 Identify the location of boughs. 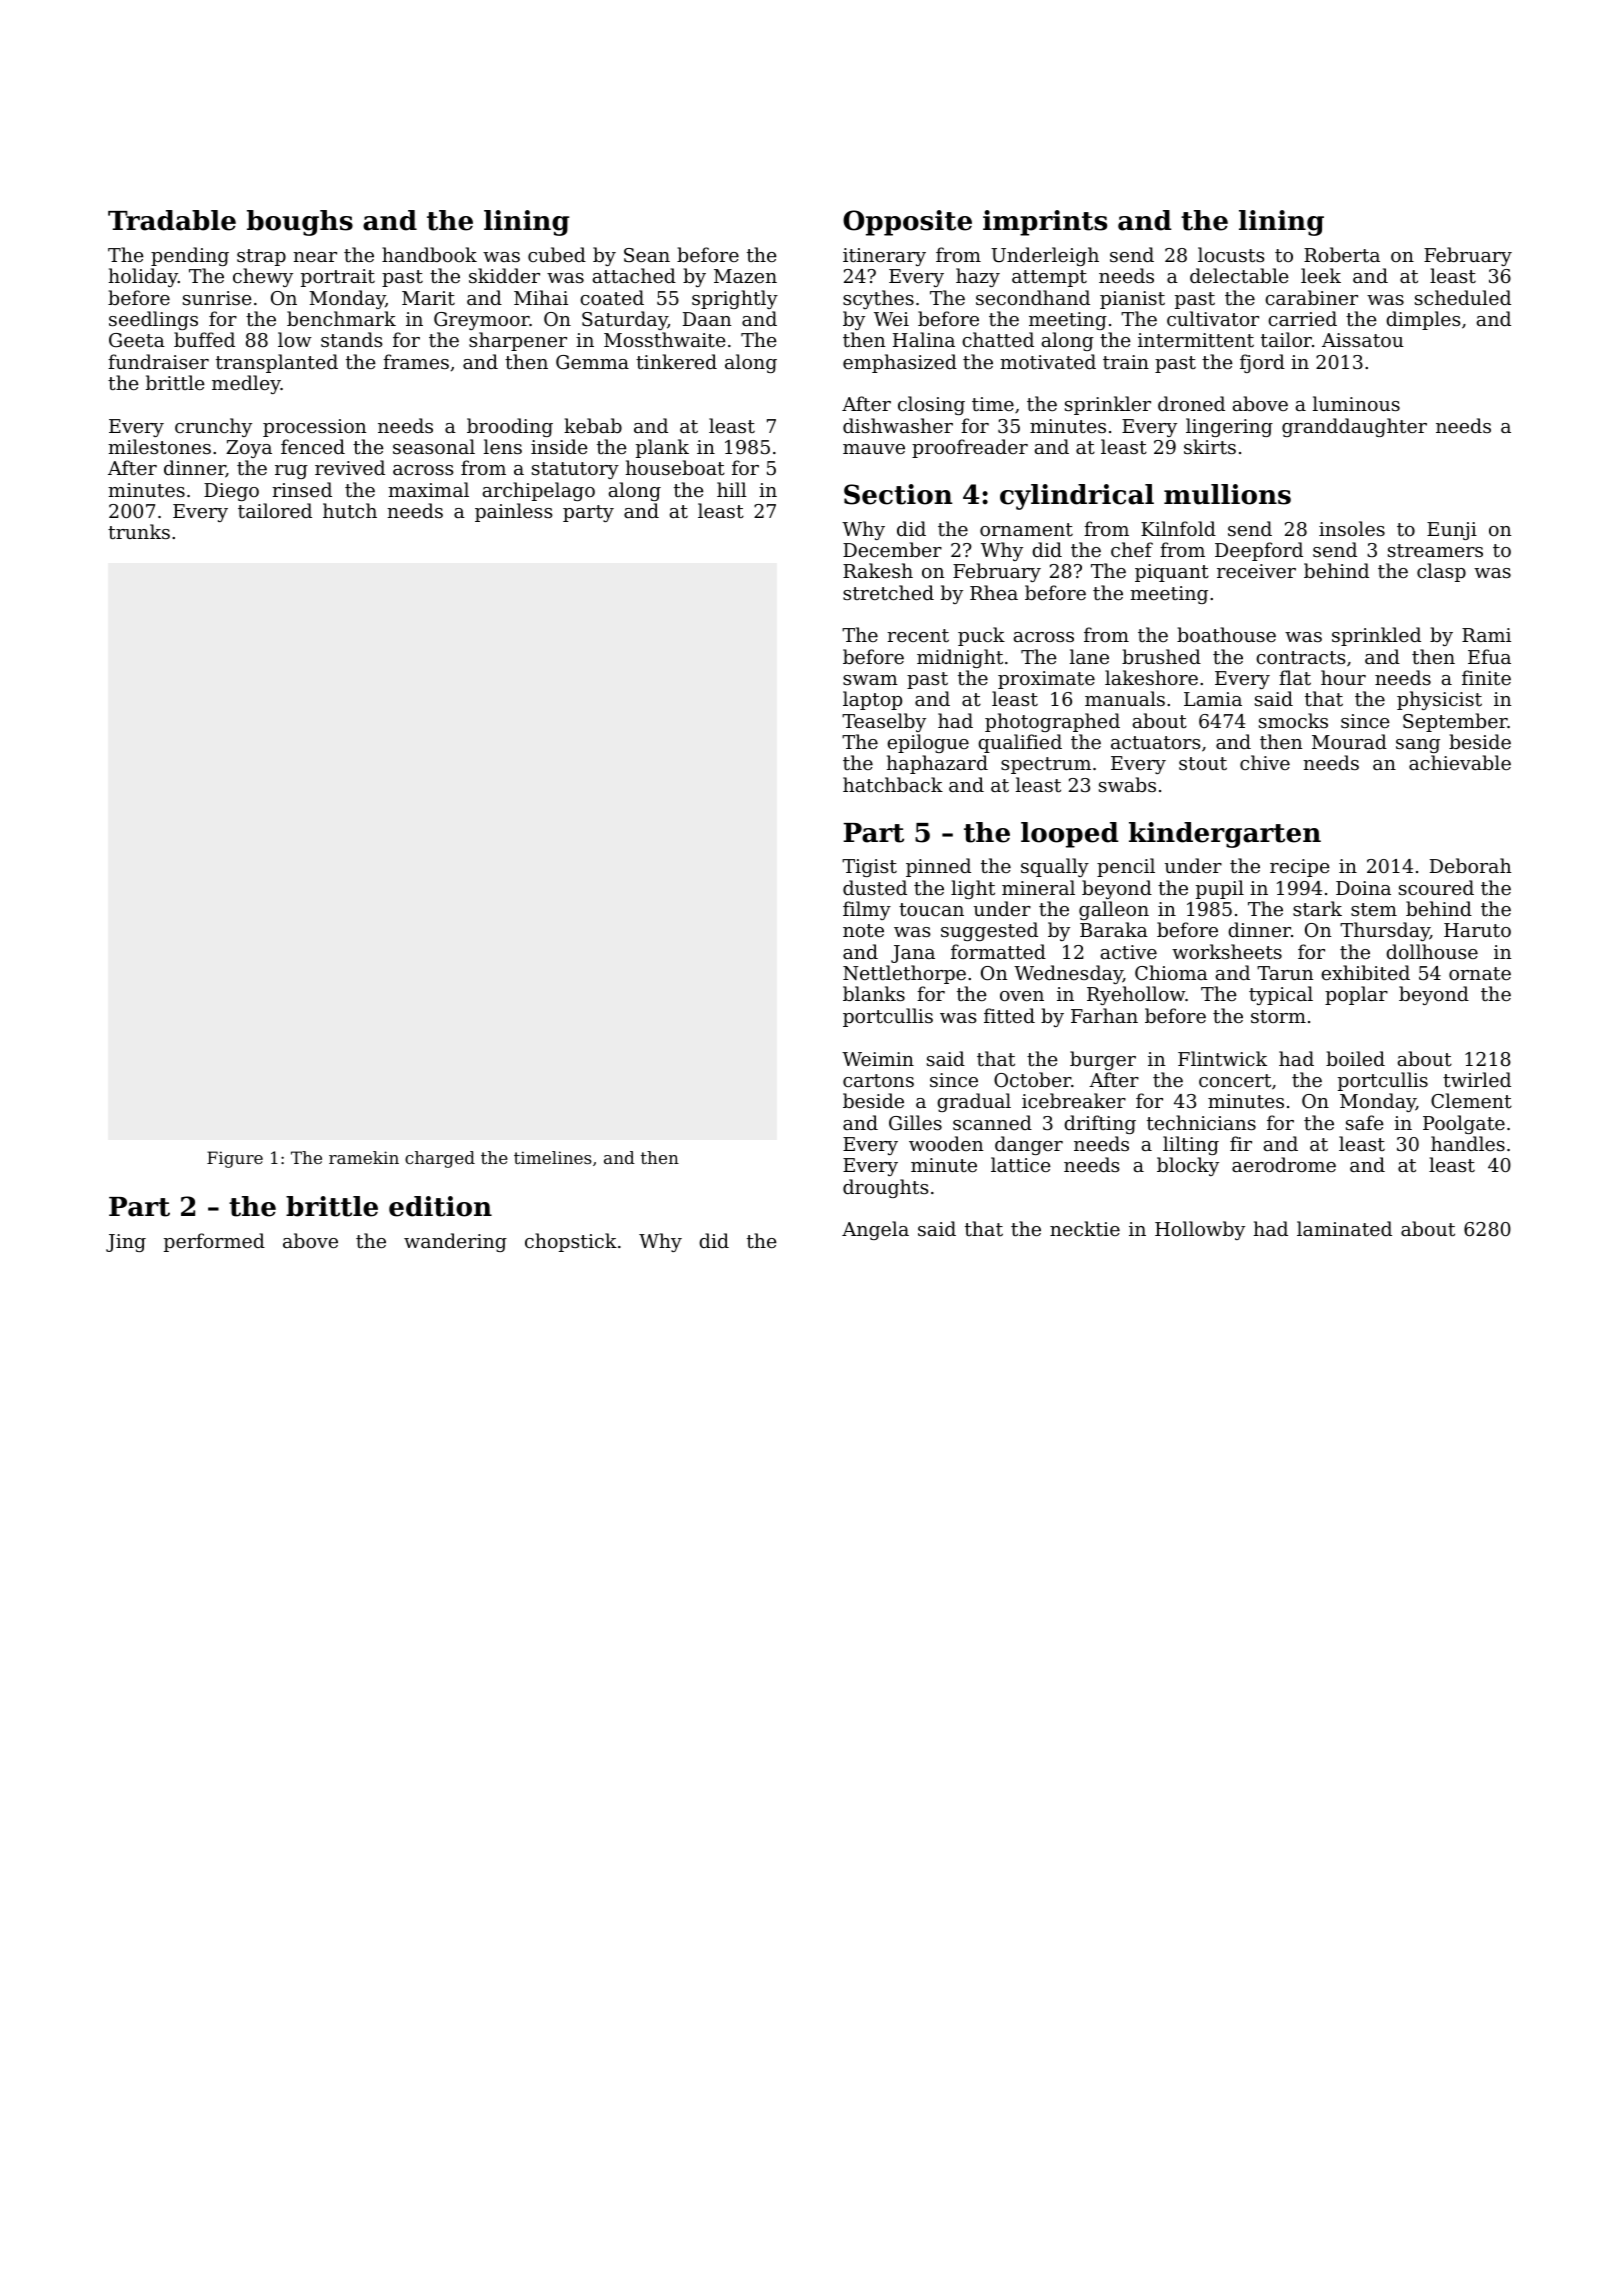
(300, 223).
